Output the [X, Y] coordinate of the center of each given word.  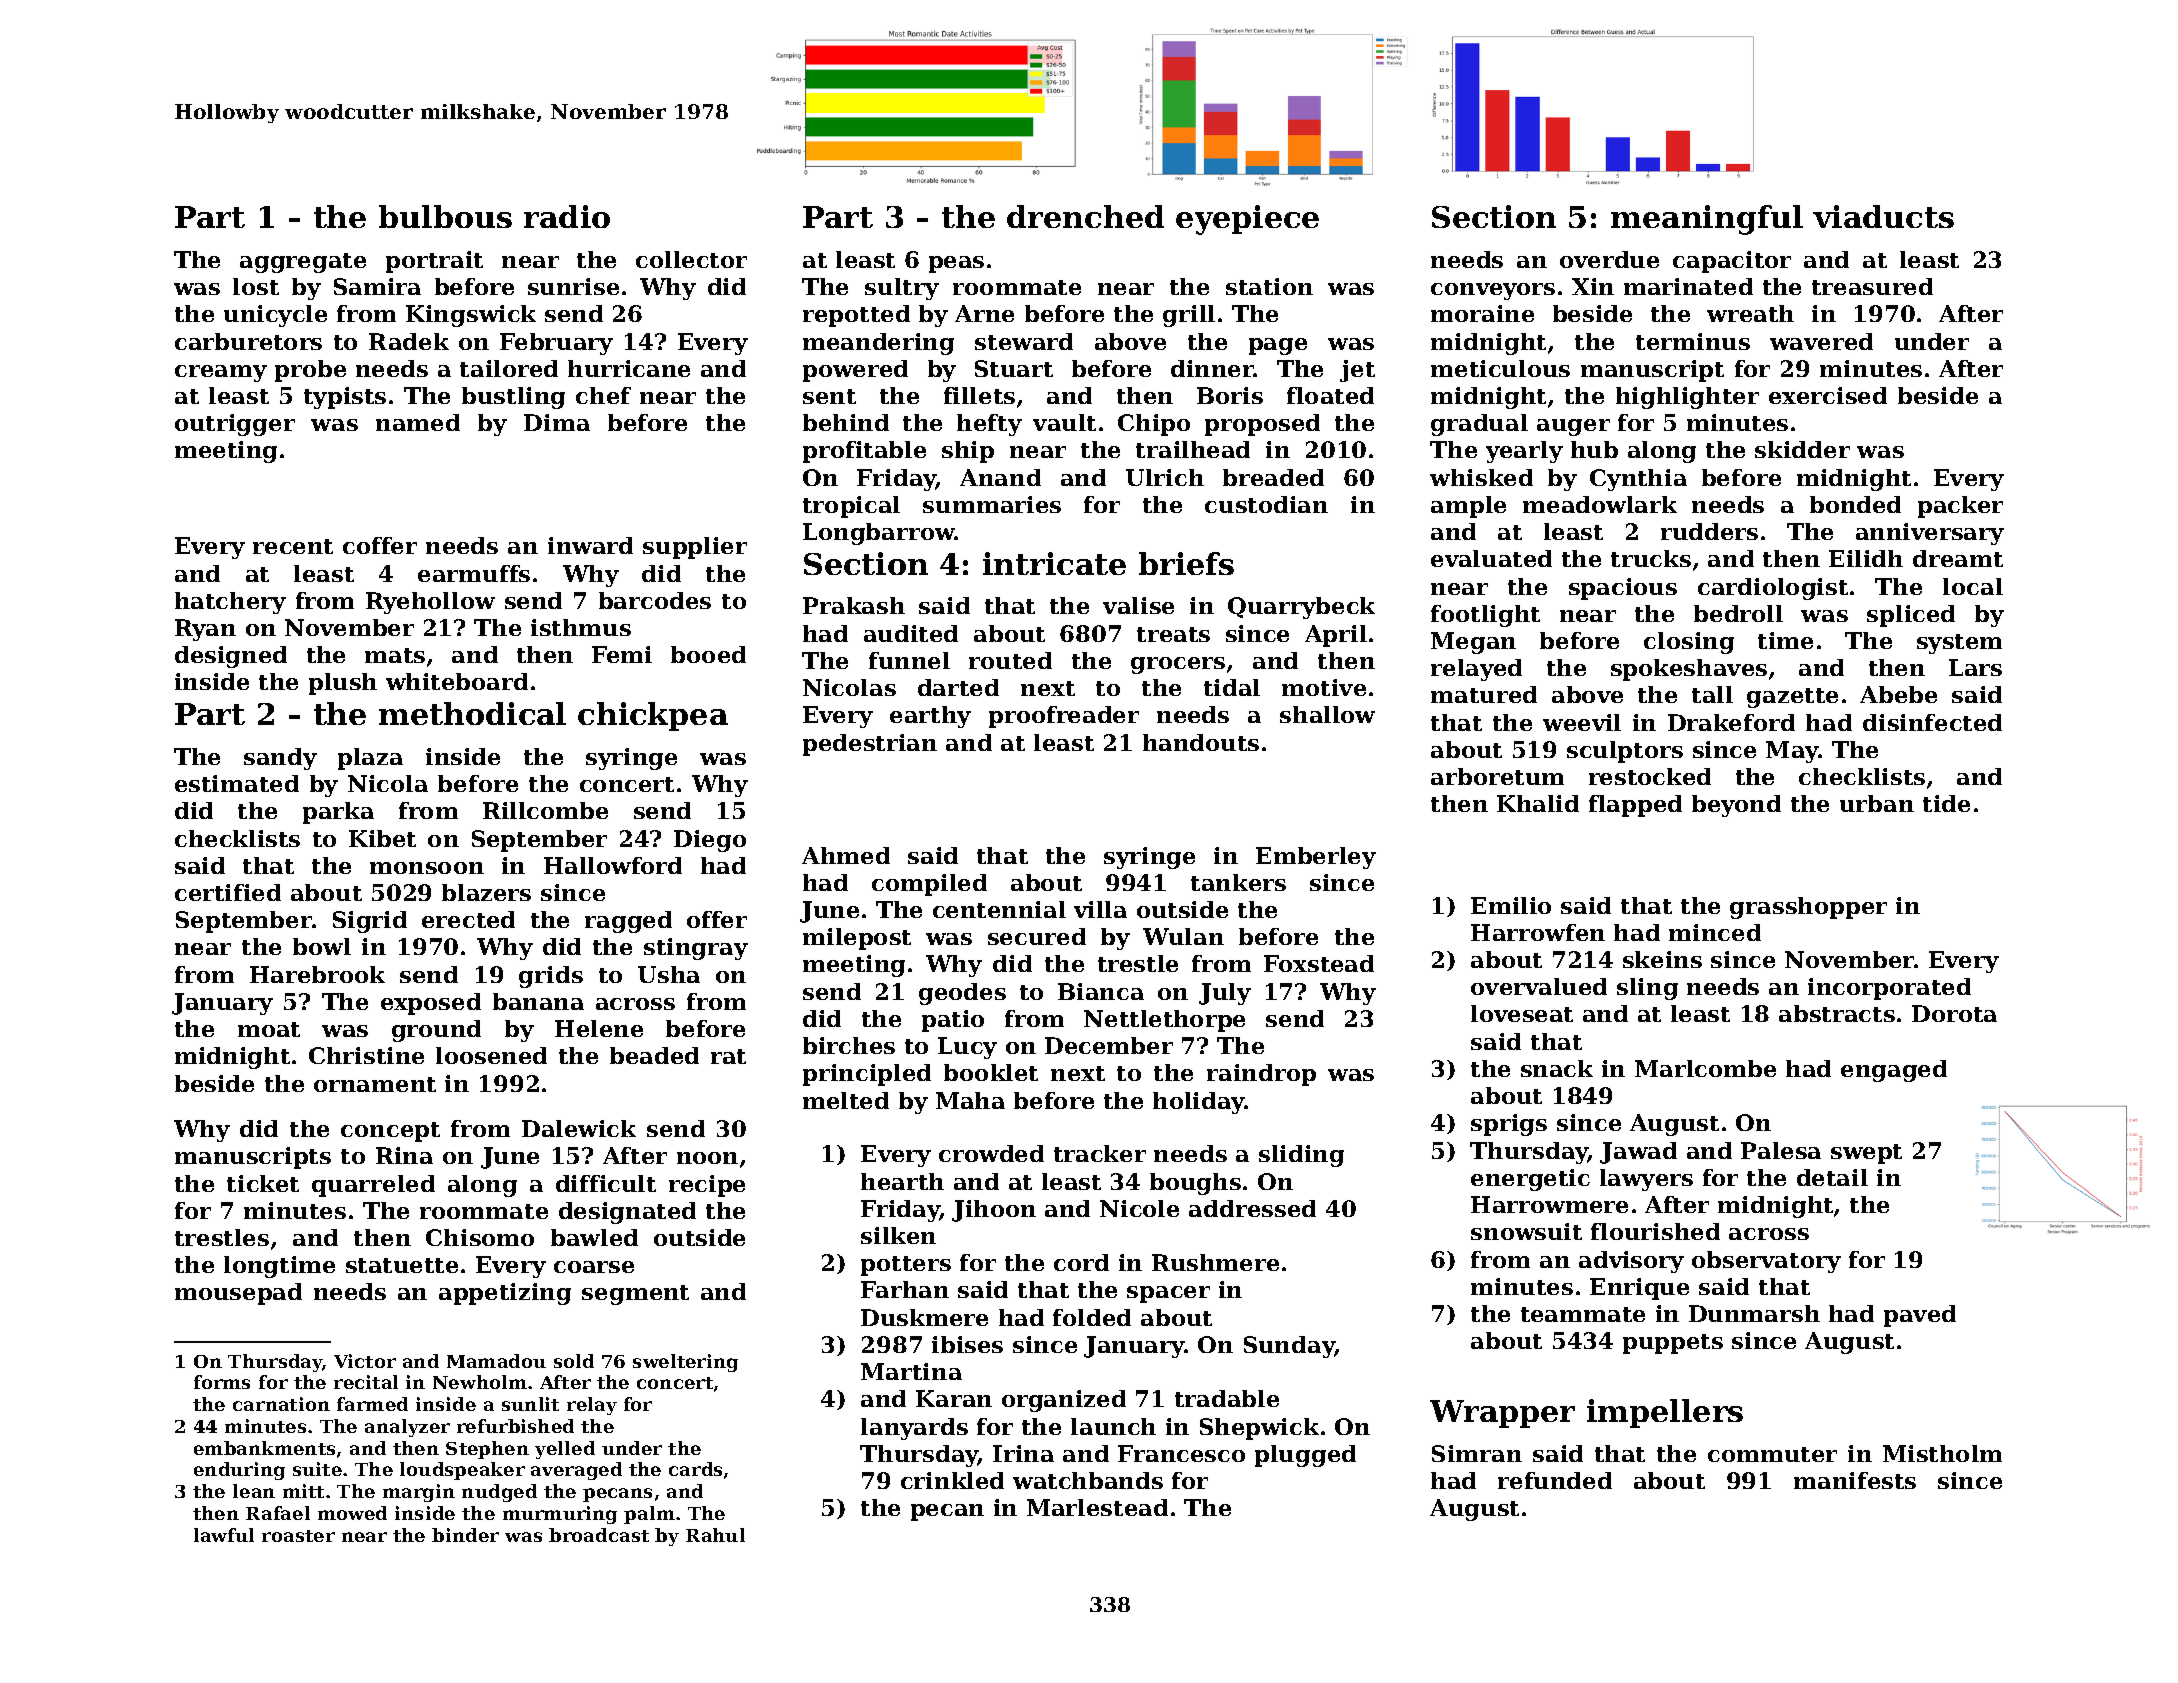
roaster [298, 1536]
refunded [1555, 1480]
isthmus [581, 627]
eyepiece [1247, 220]
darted [958, 687]
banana [538, 1001]
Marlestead [1097, 1507]
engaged [1894, 1071]
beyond [1736, 806]
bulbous [445, 216]
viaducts [1883, 216]
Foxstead [1319, 963]
